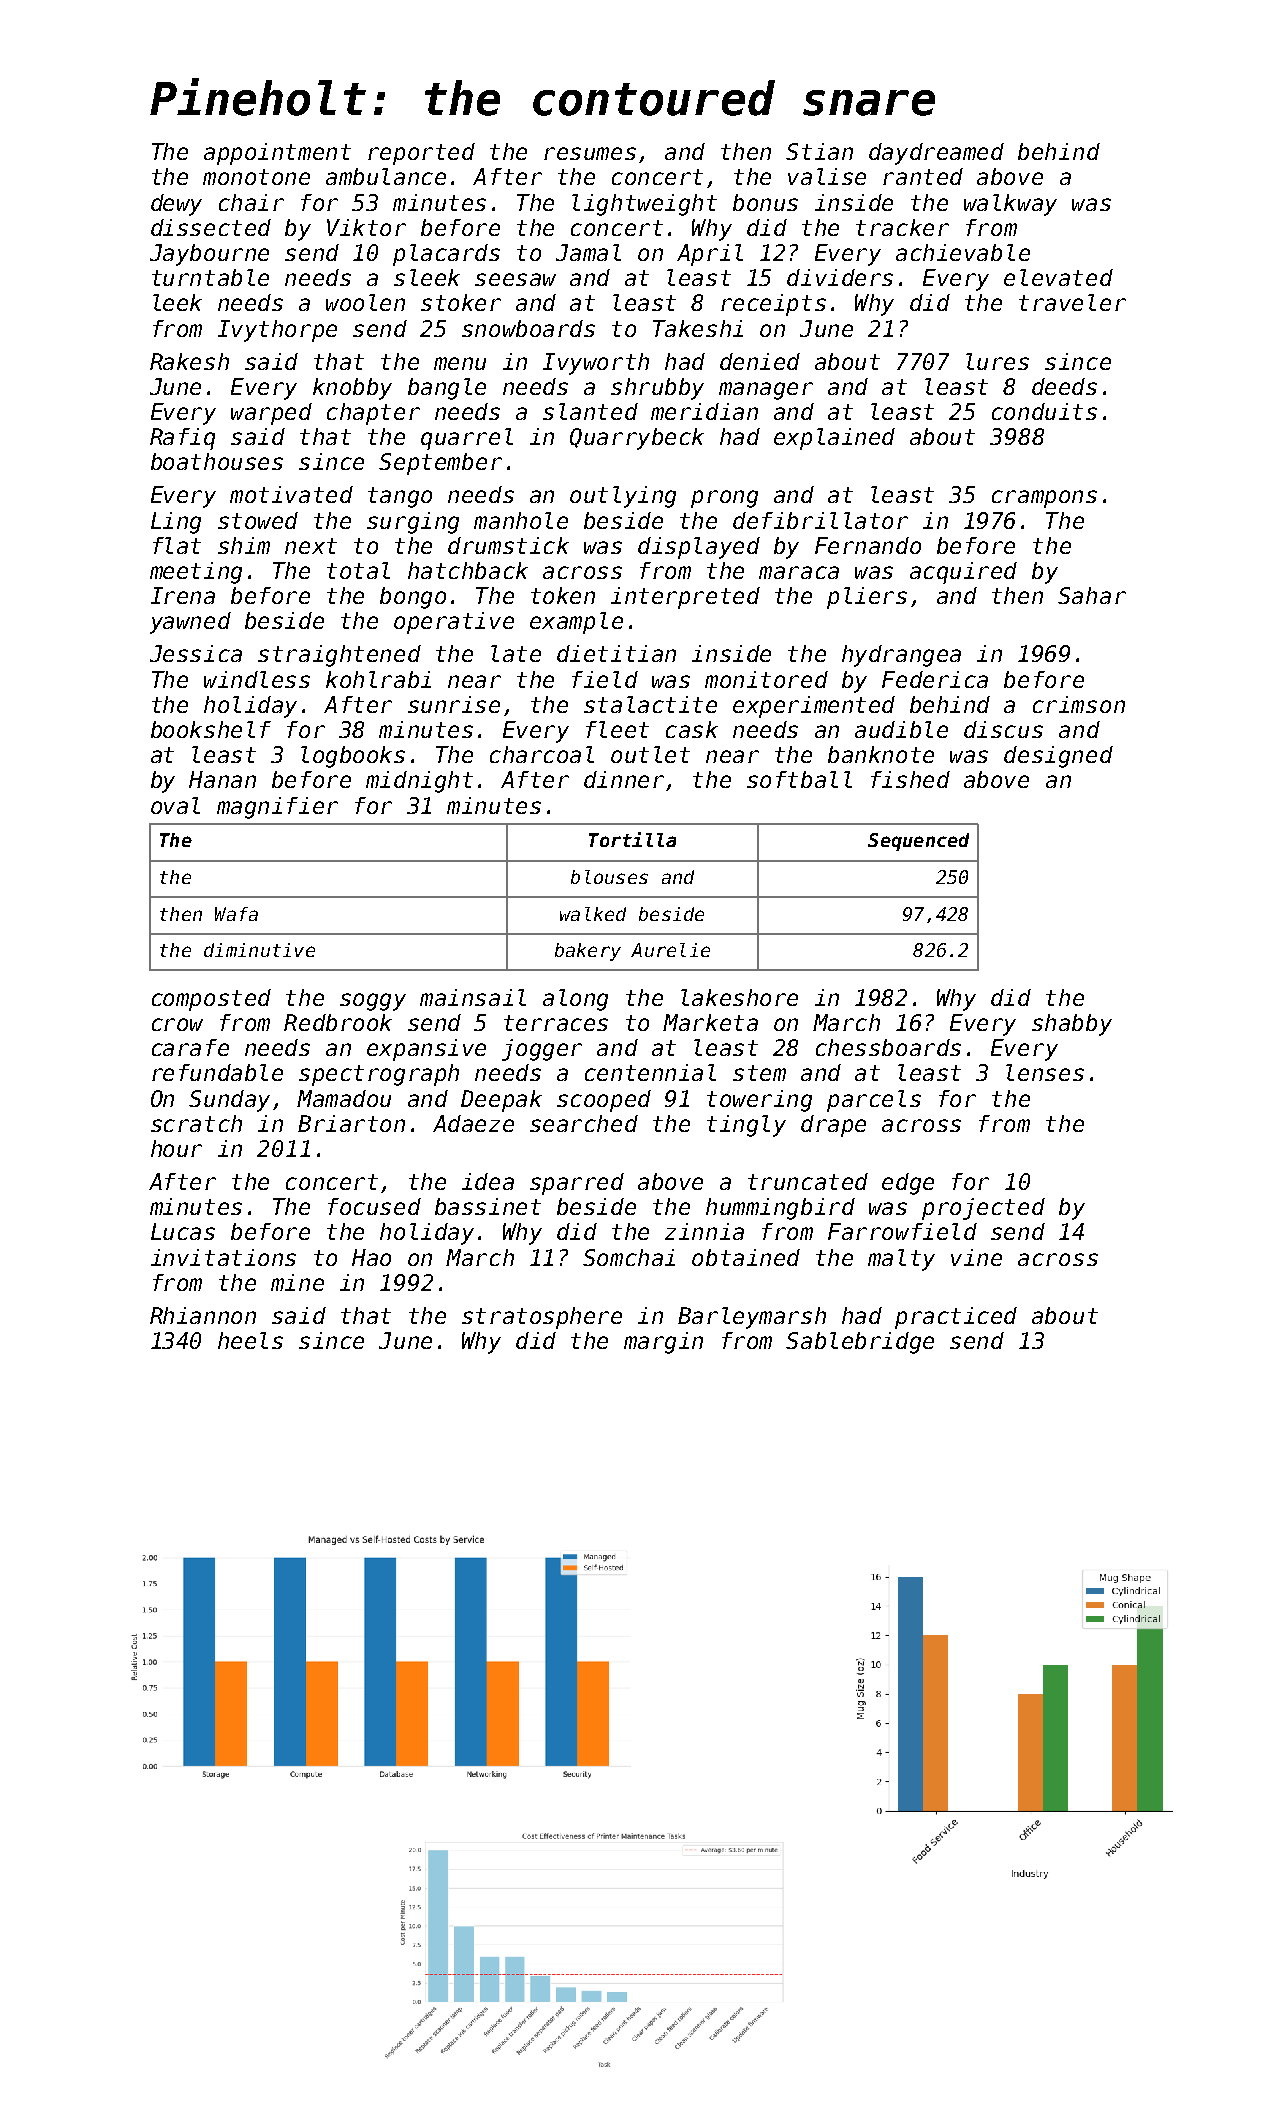 The width and height of the document is (1283, 2113). Describe the element at coordinates (563, 595) in the document. I see `token` at that location.
